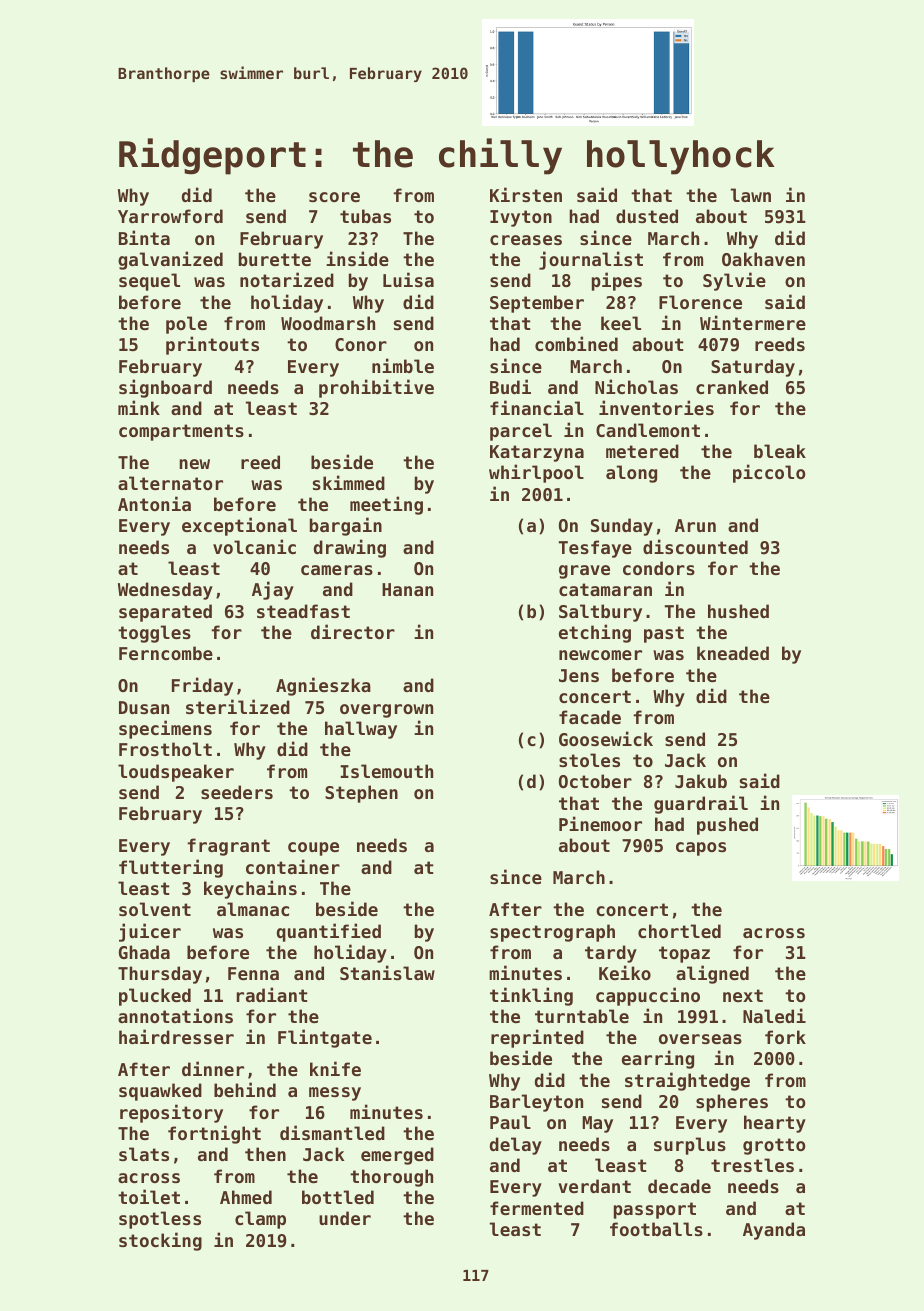 The image size is (924, 1311). What do you see at coordinates (165, 749) in the page?
I see `Frostholt` at bounding box center [165, 749].
